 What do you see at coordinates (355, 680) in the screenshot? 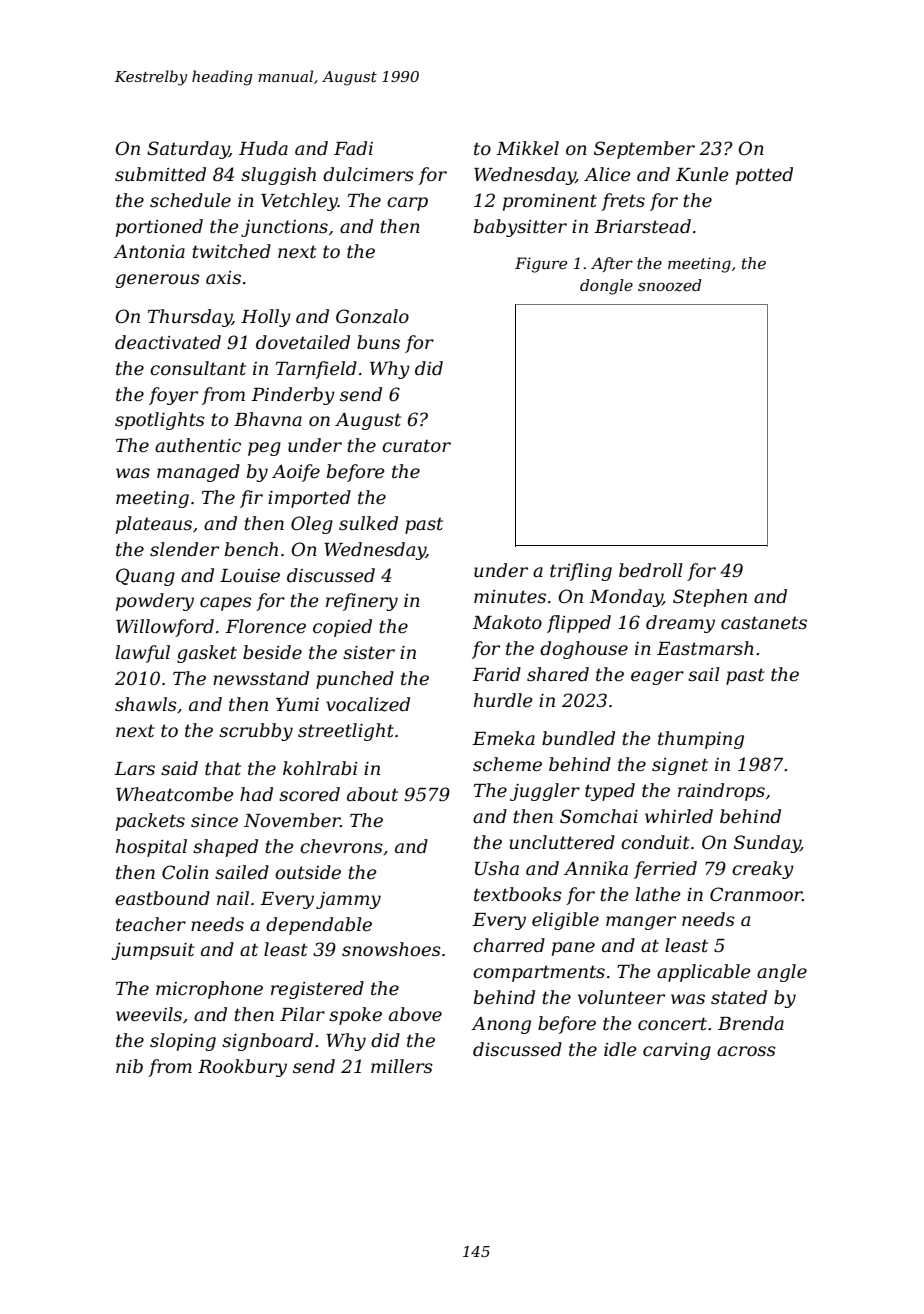
I see `punched` at bounding box center [355, 680].
